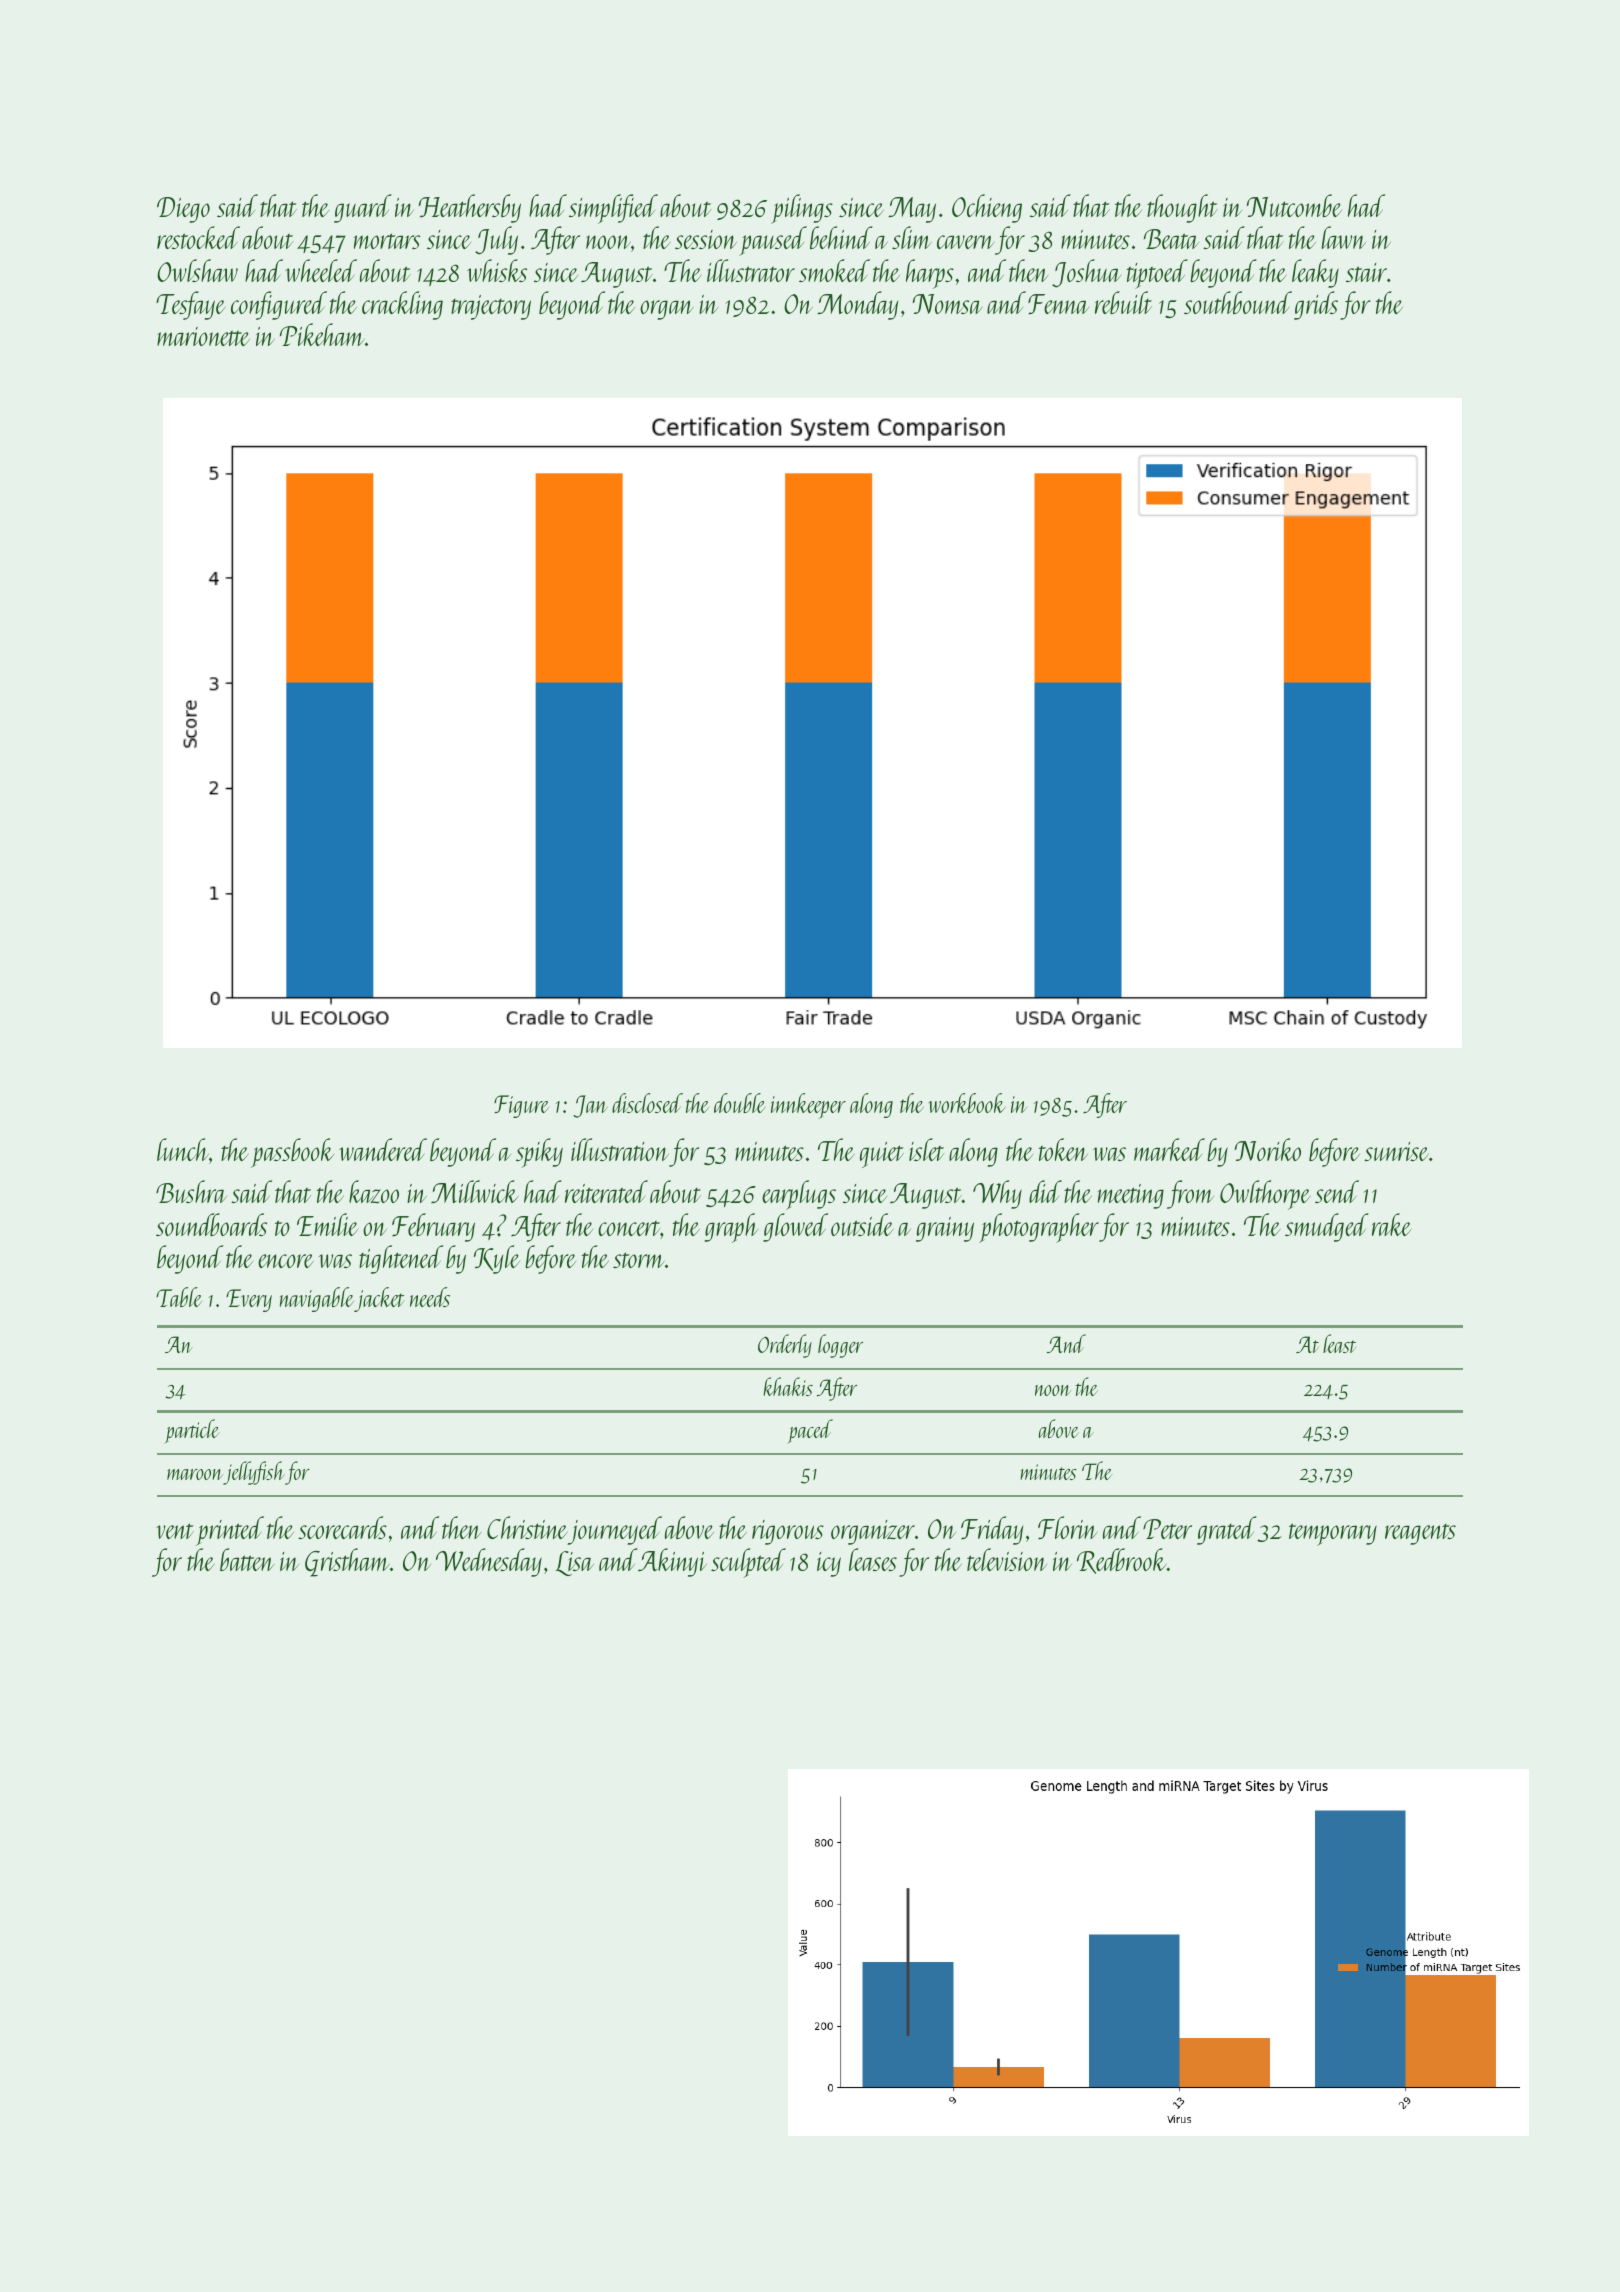 This image has height=2292, width=1620. Describe the element at coordinates (1182, 208) in the image. I see `thought` at that location.
